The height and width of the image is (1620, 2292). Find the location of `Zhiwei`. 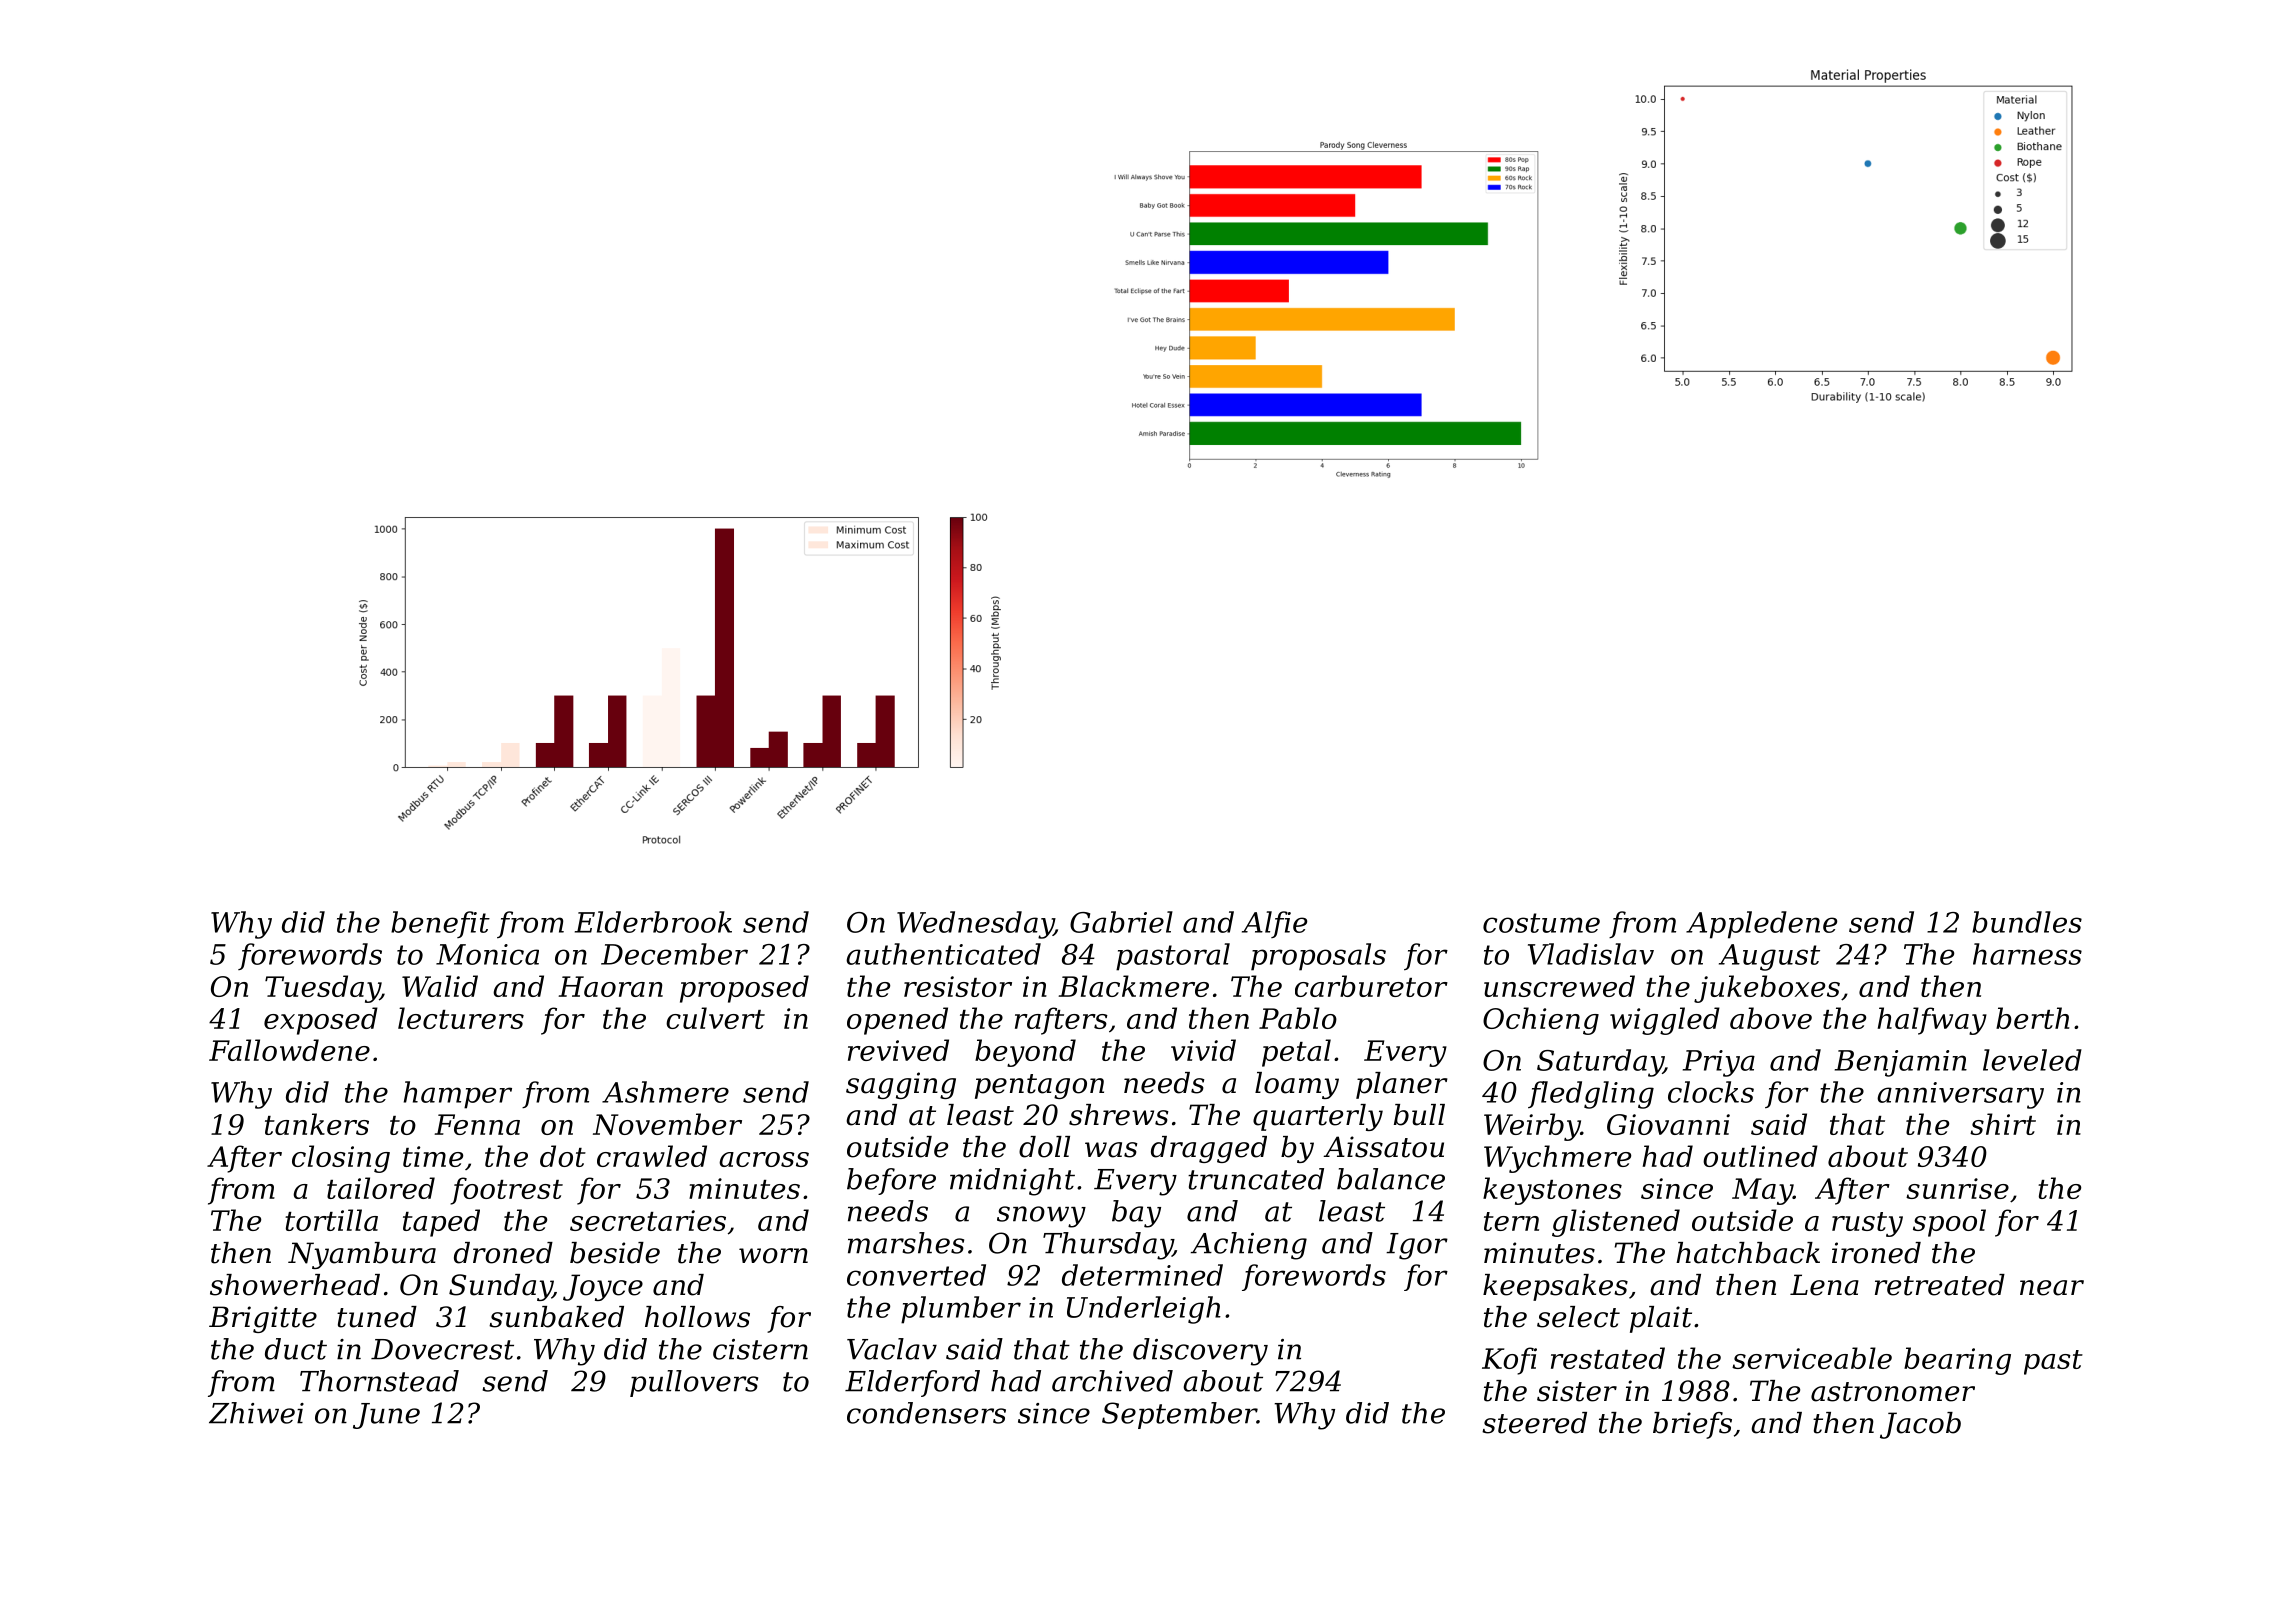

Zhiwei is located at coordinates (256, 1413).
